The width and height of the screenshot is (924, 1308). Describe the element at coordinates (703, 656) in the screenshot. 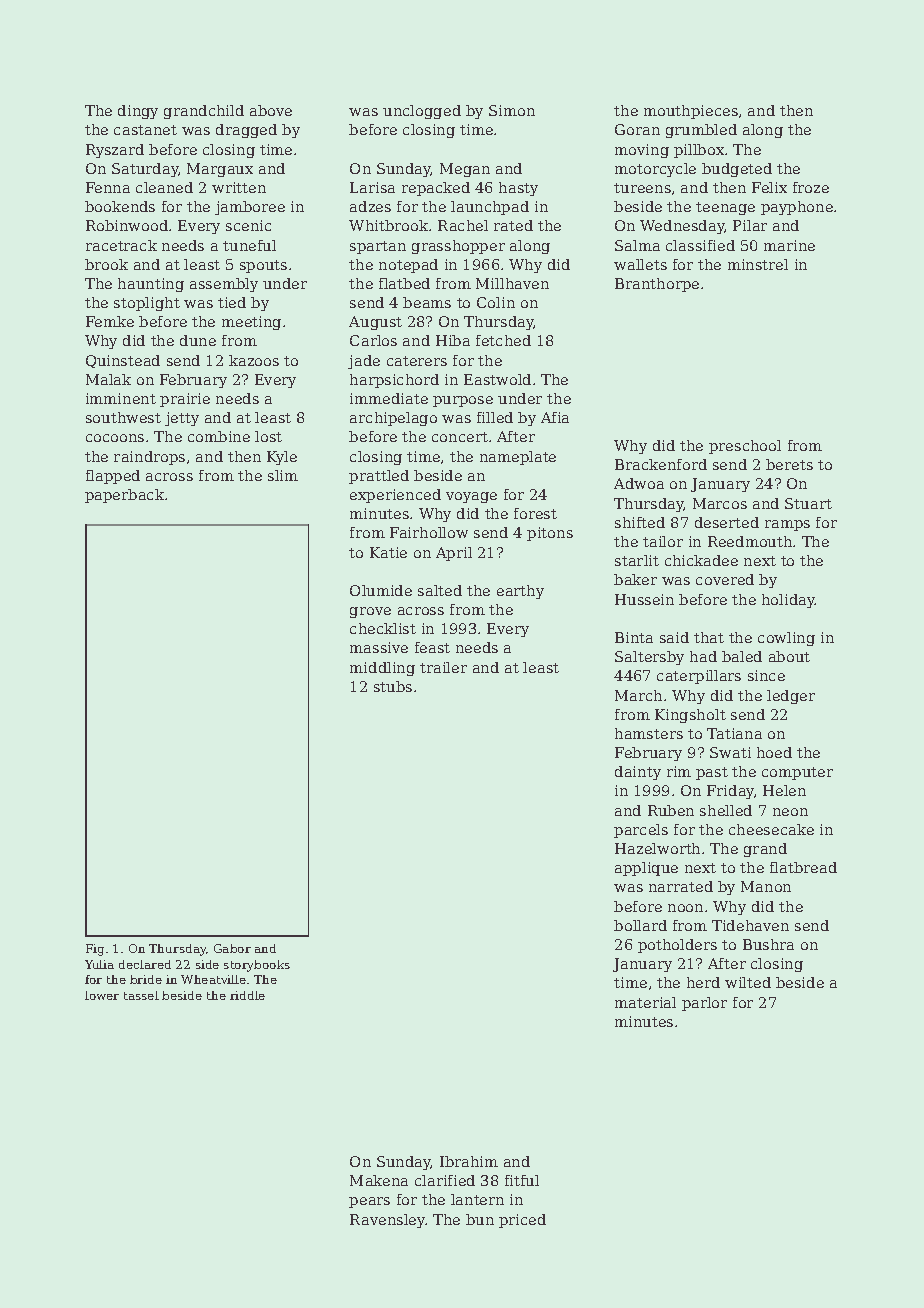

I see `had` at that location.
